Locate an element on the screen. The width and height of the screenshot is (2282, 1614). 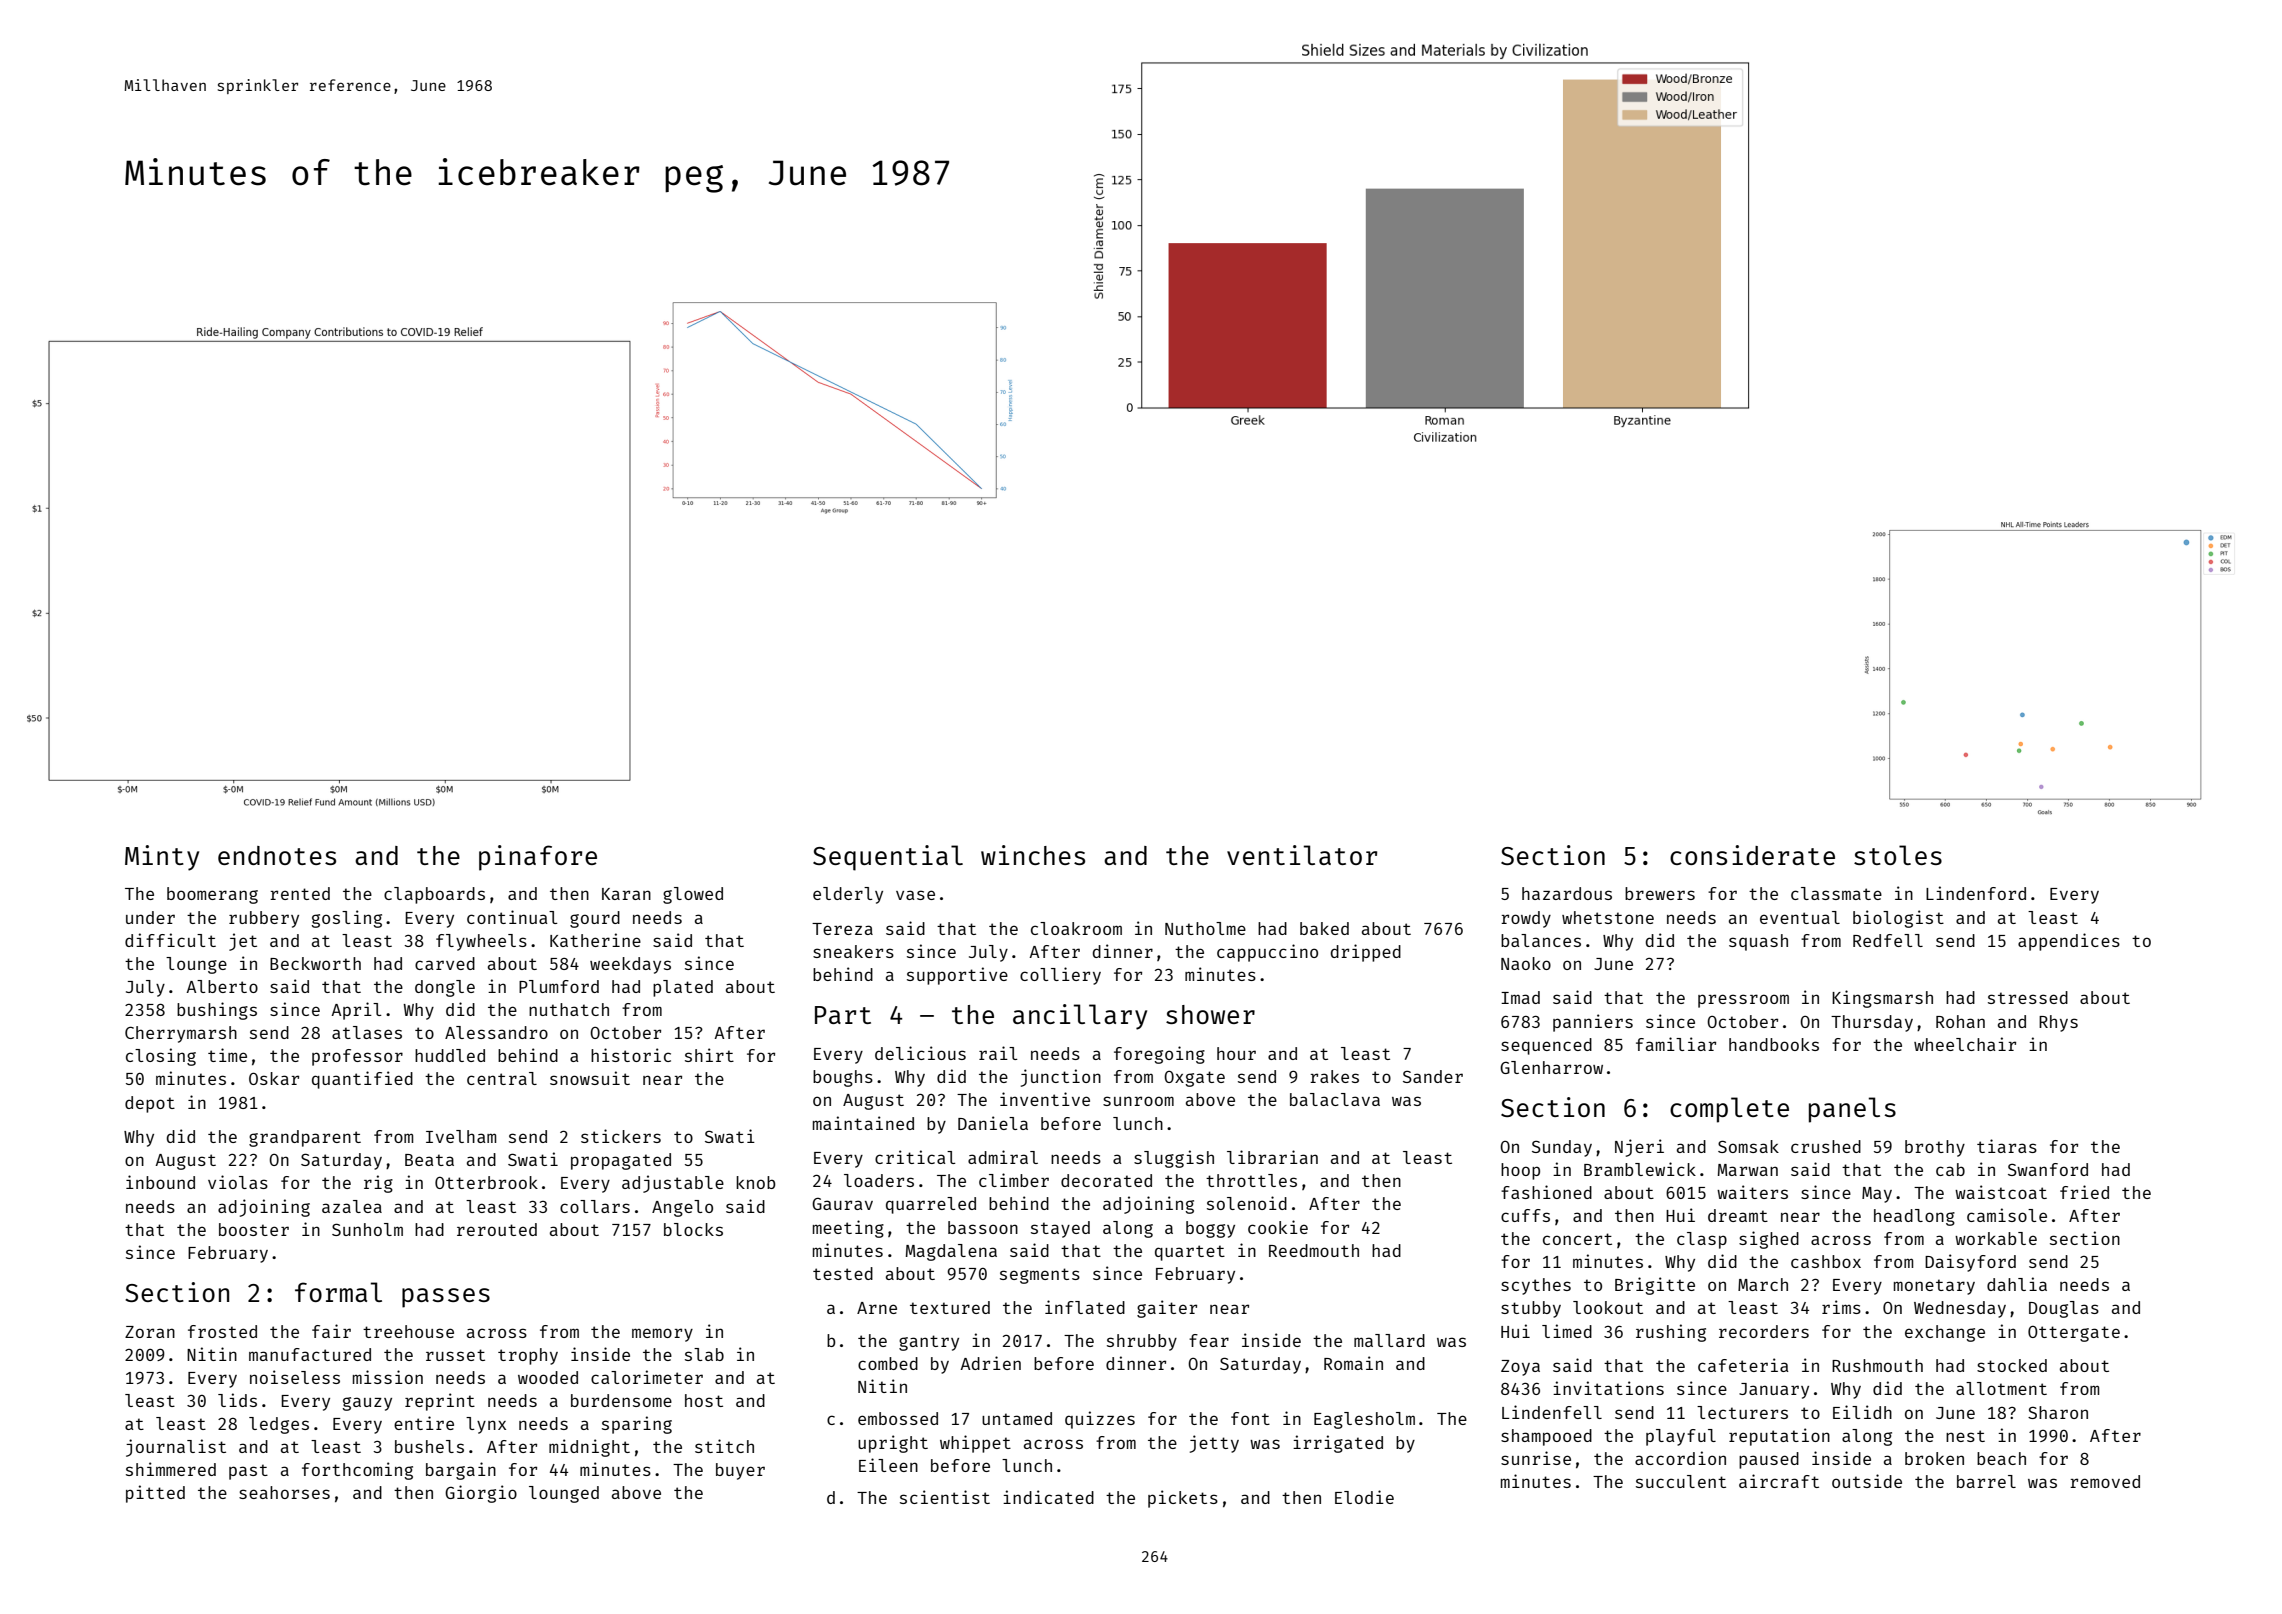
stoles is located at coordinates (1898, 855).
